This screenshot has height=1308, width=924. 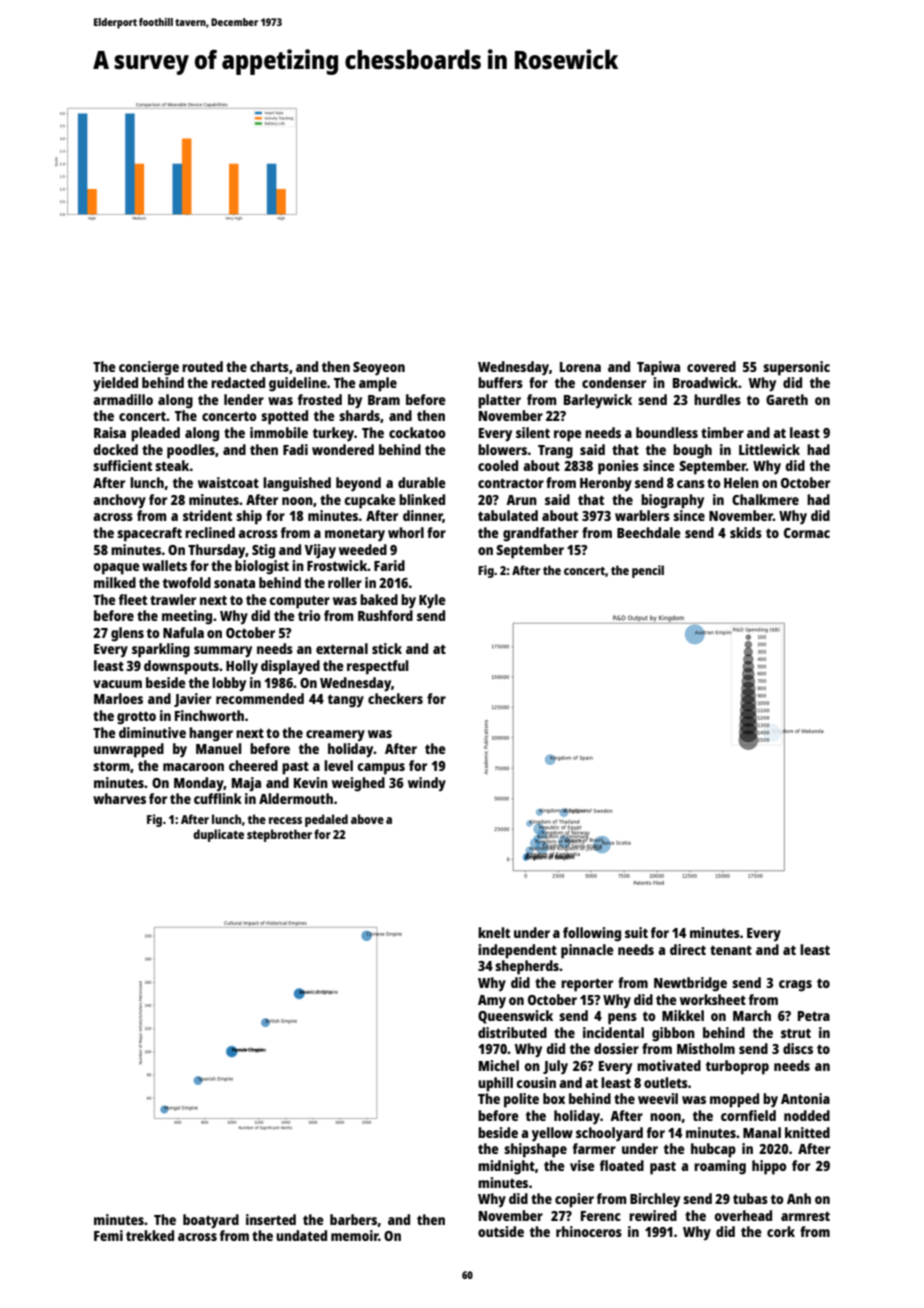 What do you see at coordinates (150, 1235) in the screenshot?
I see `trekked` at bounding box center [150, 1235].
